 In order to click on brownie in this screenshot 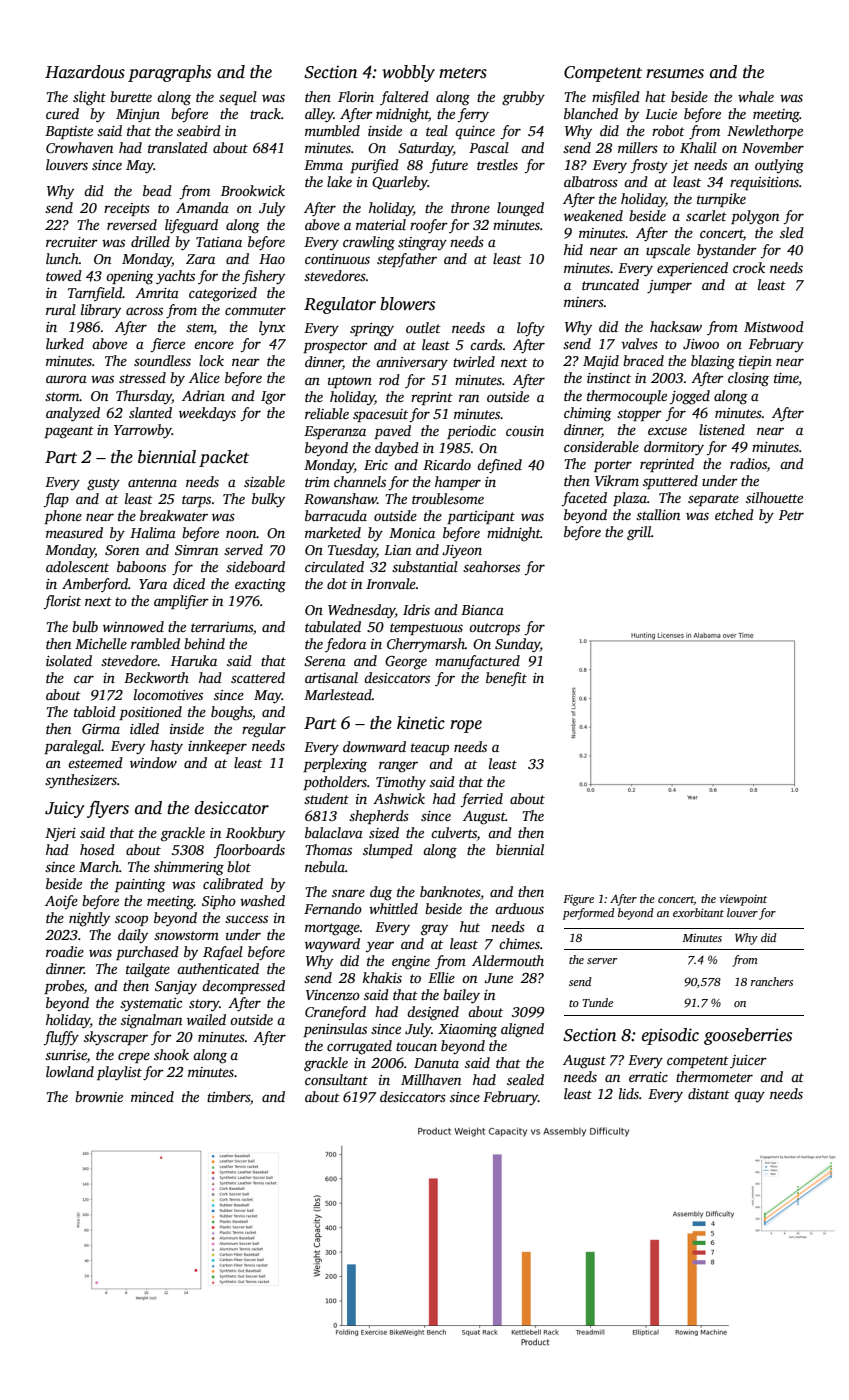, I will do `click(99, 1096)`.
